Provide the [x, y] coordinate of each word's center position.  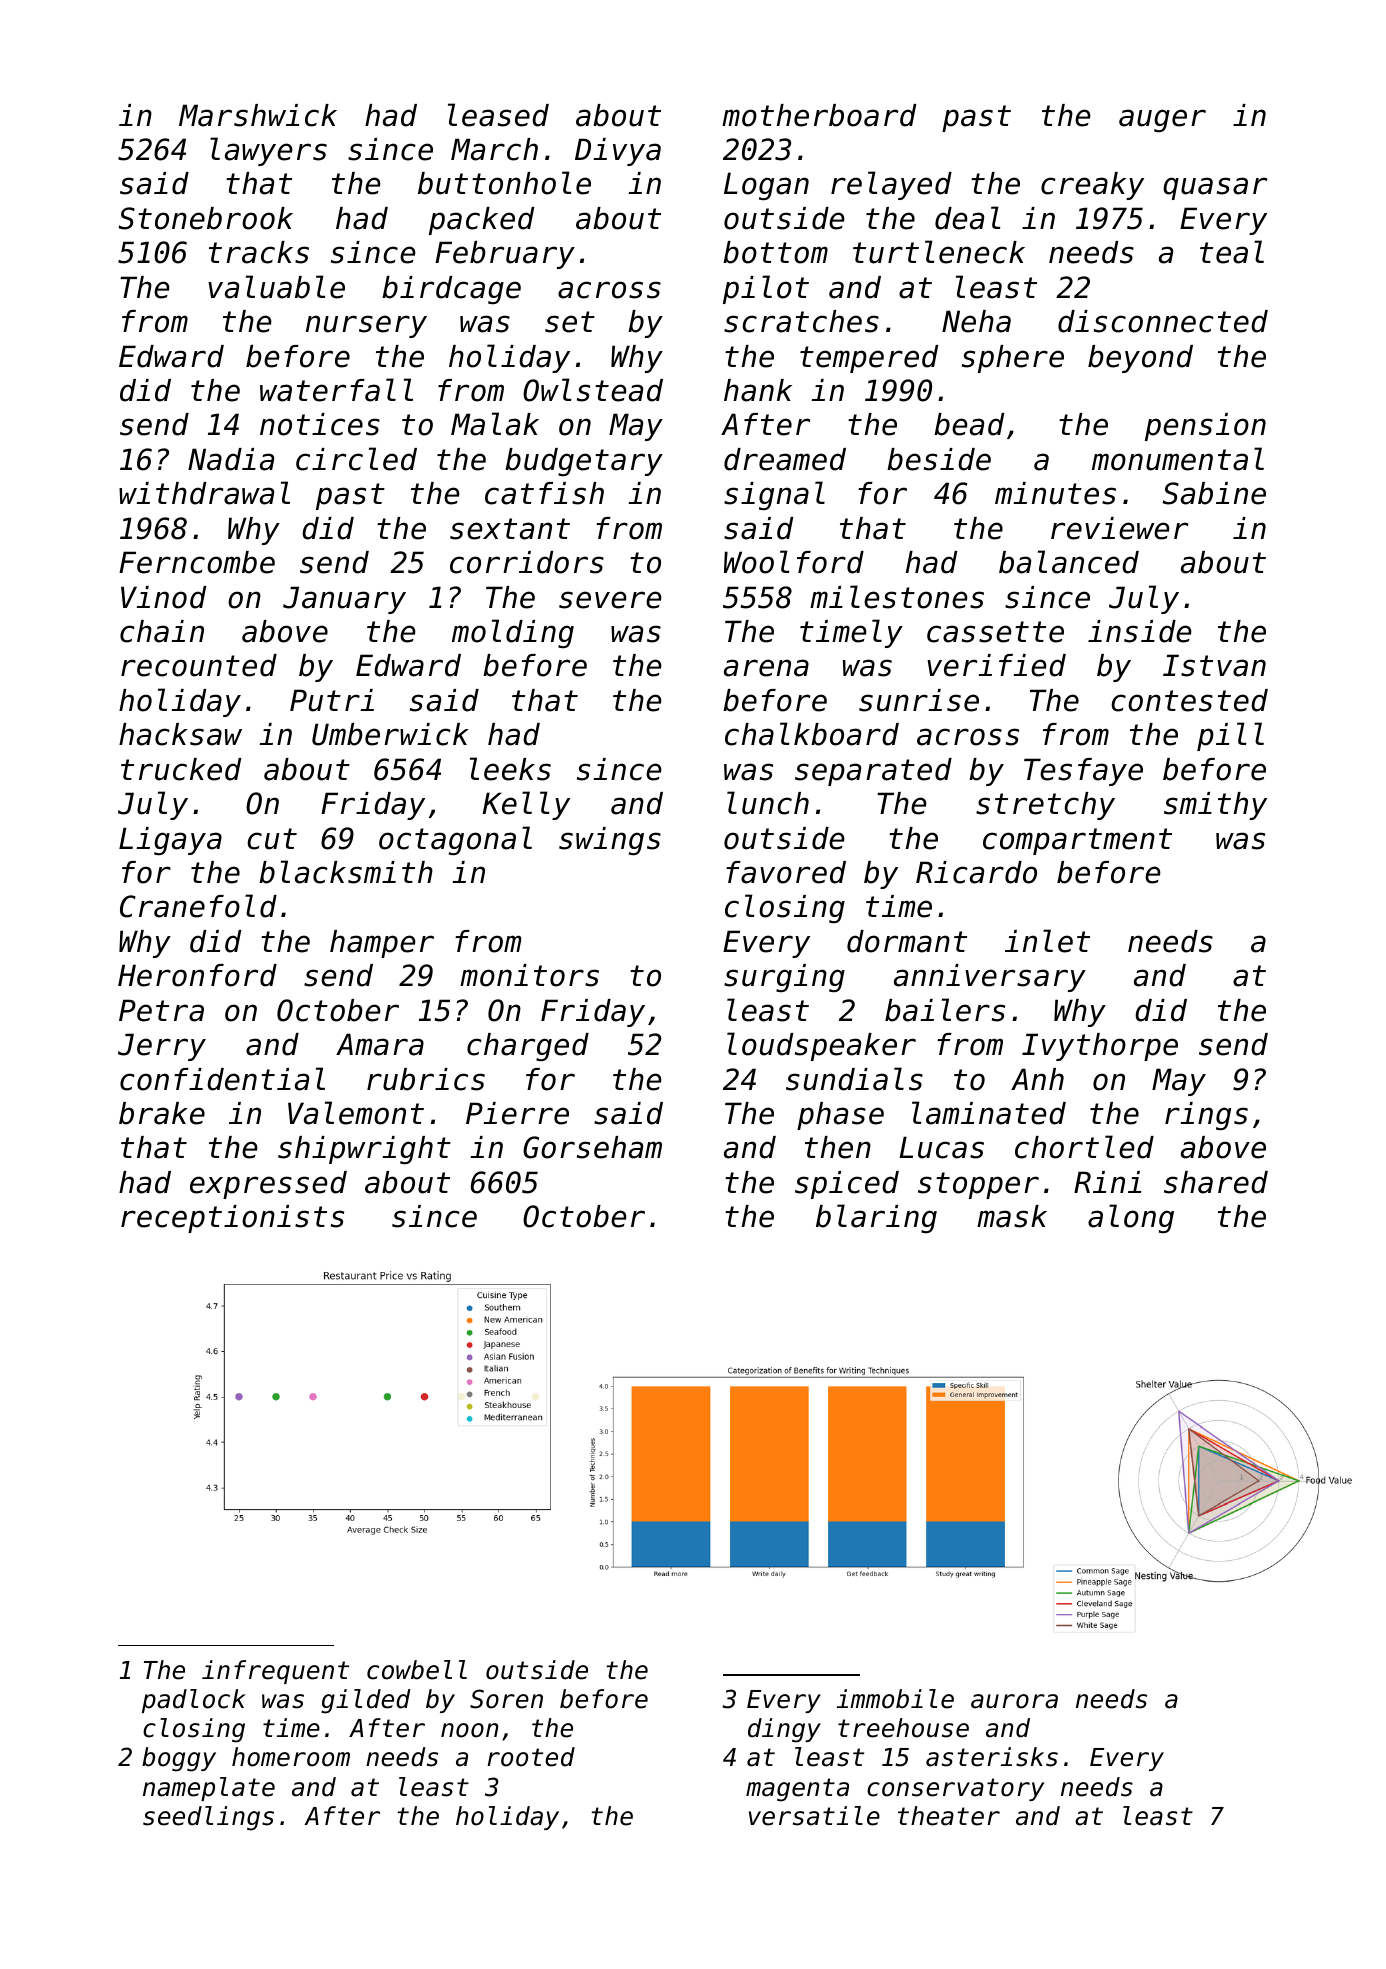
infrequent [275, 1672]
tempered [869, 359]
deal [968, 218]
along [1131, 1218]
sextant [510, 529]
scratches [801, 321]
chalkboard [812, 734]
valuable [276, 287]
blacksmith [346, 872]
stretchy [1045, 806]
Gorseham [592, 1147]
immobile [895, 1699]
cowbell [417, 1670]
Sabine [1214, 493]
